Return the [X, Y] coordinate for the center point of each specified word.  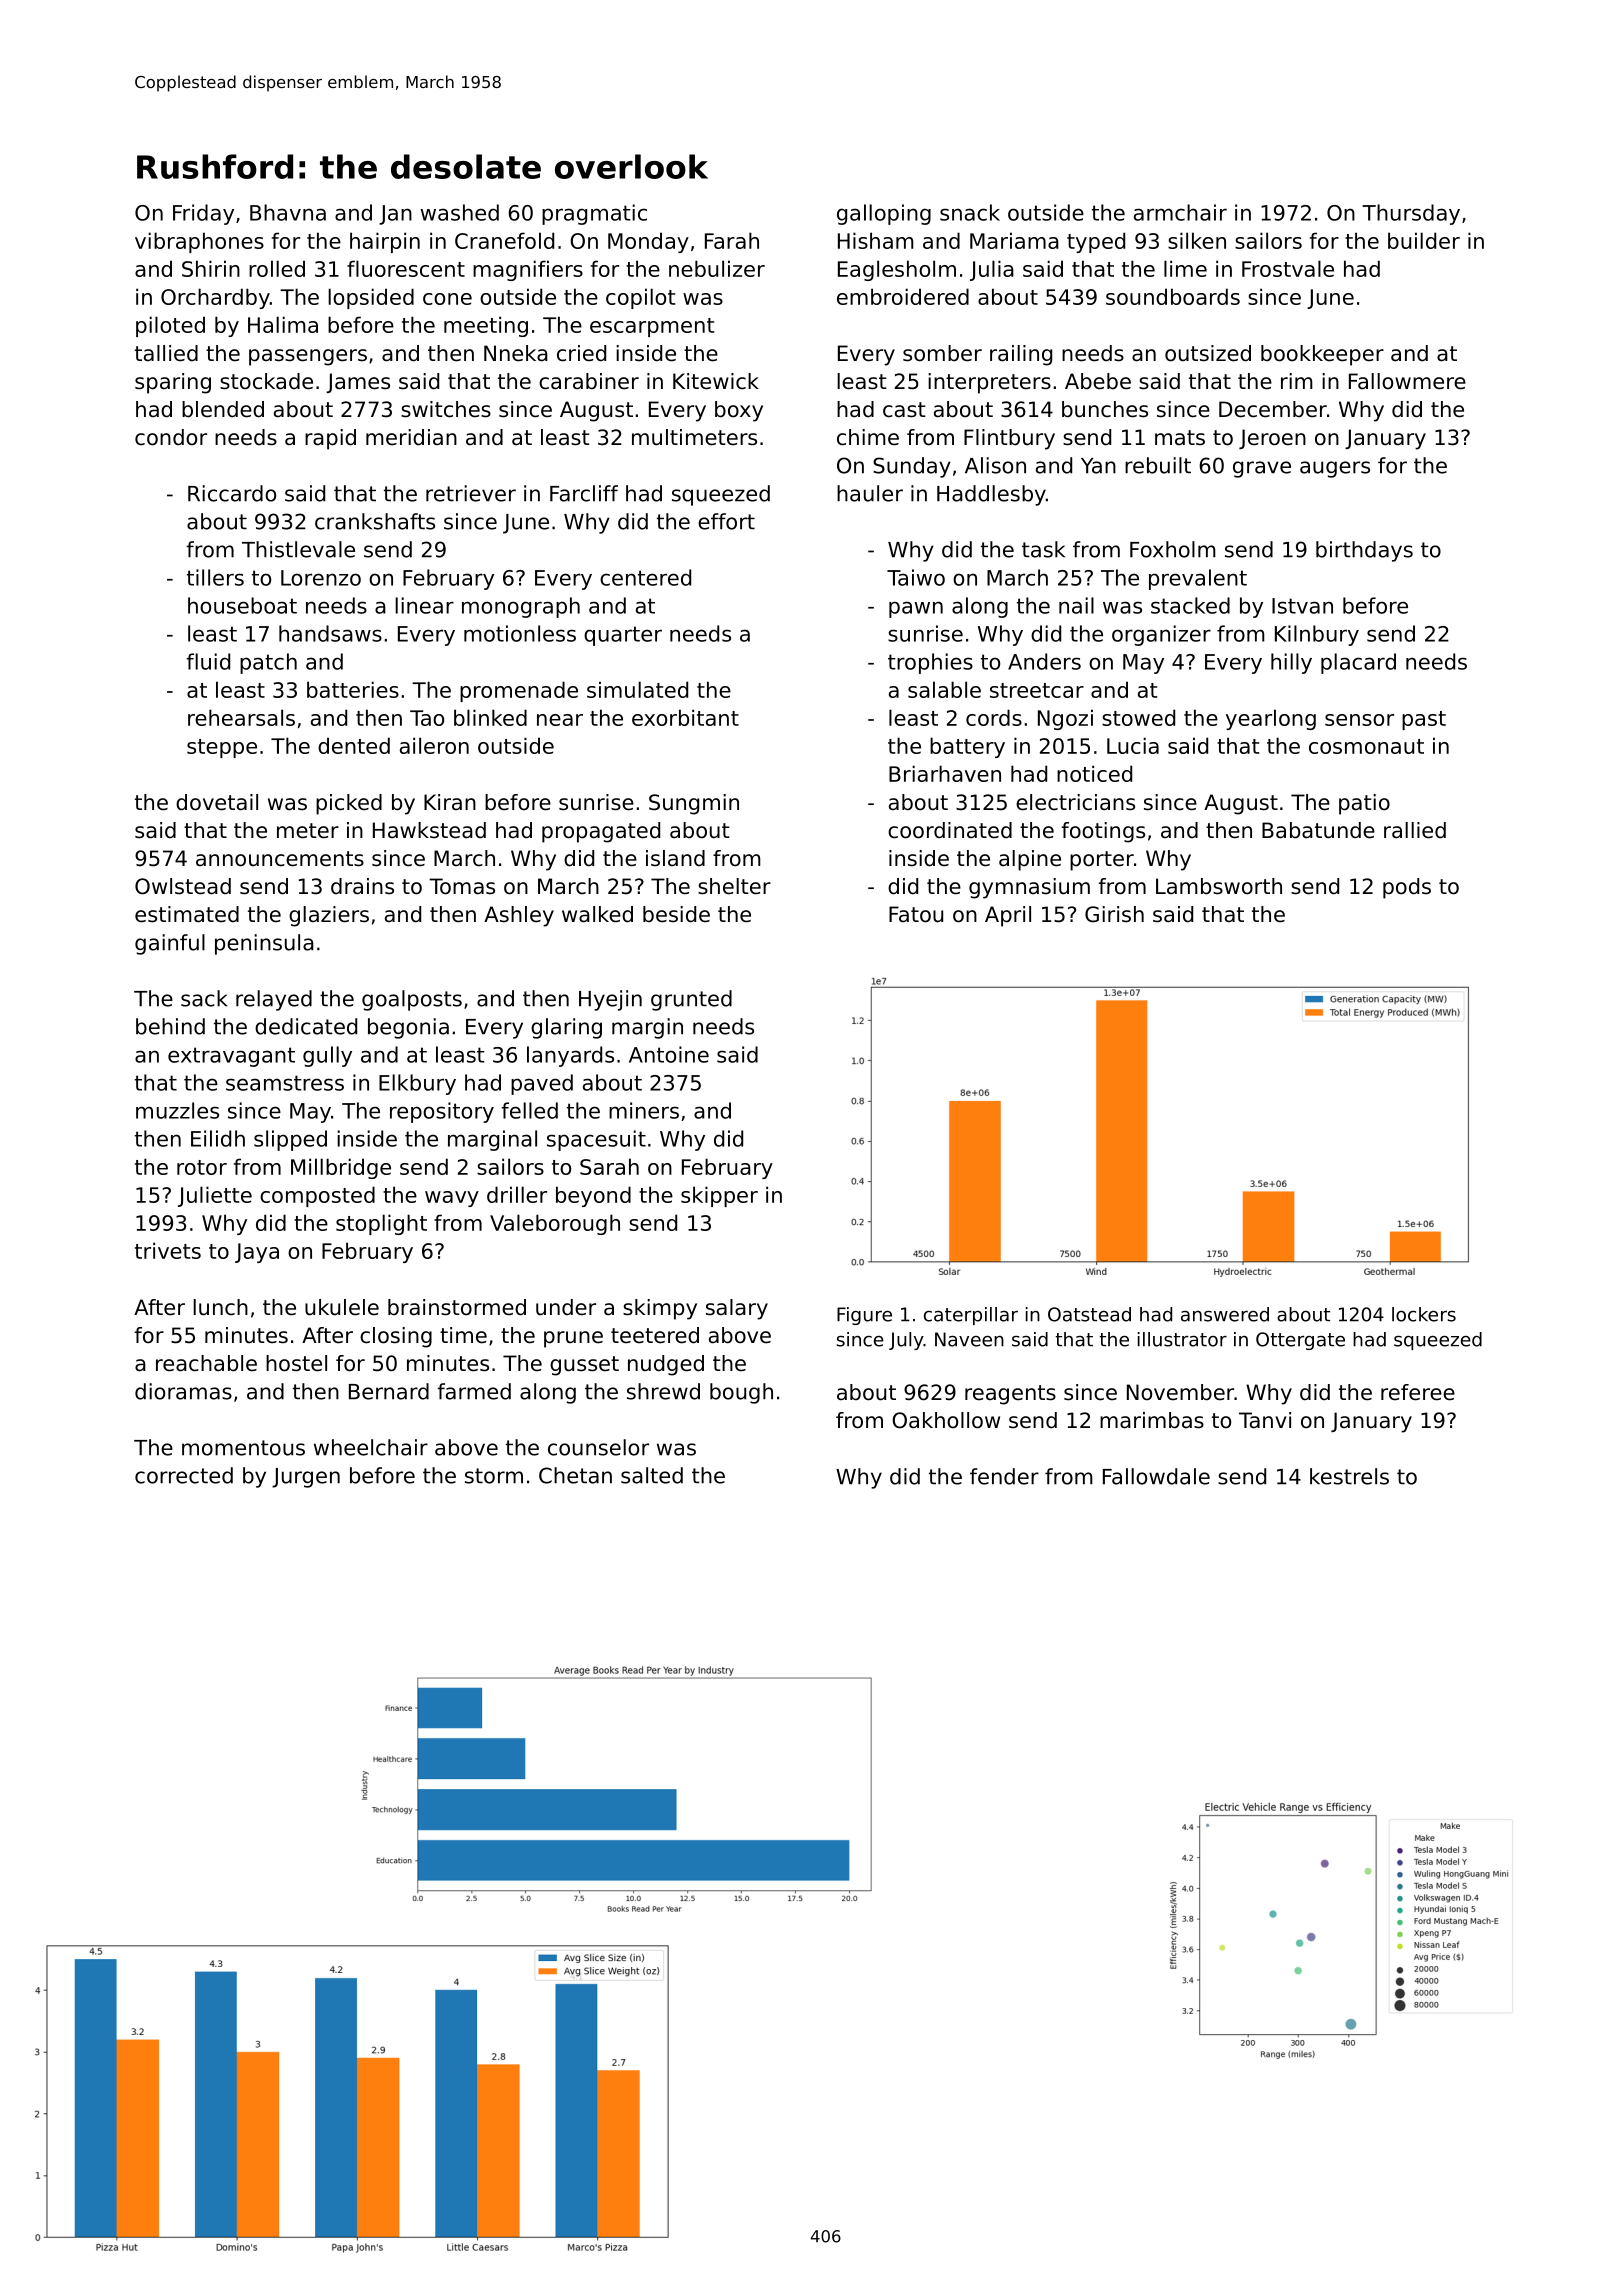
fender [1004, 1476]
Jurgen [306, 1478]
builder [1424, 240]
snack [970, 212]
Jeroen [1272, 439]
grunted [691, 1000]
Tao [427, 718]
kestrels [1349, 1476]
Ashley [519, 916]
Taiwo [916, 577]
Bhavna [288, 212]
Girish [1114, 914]
